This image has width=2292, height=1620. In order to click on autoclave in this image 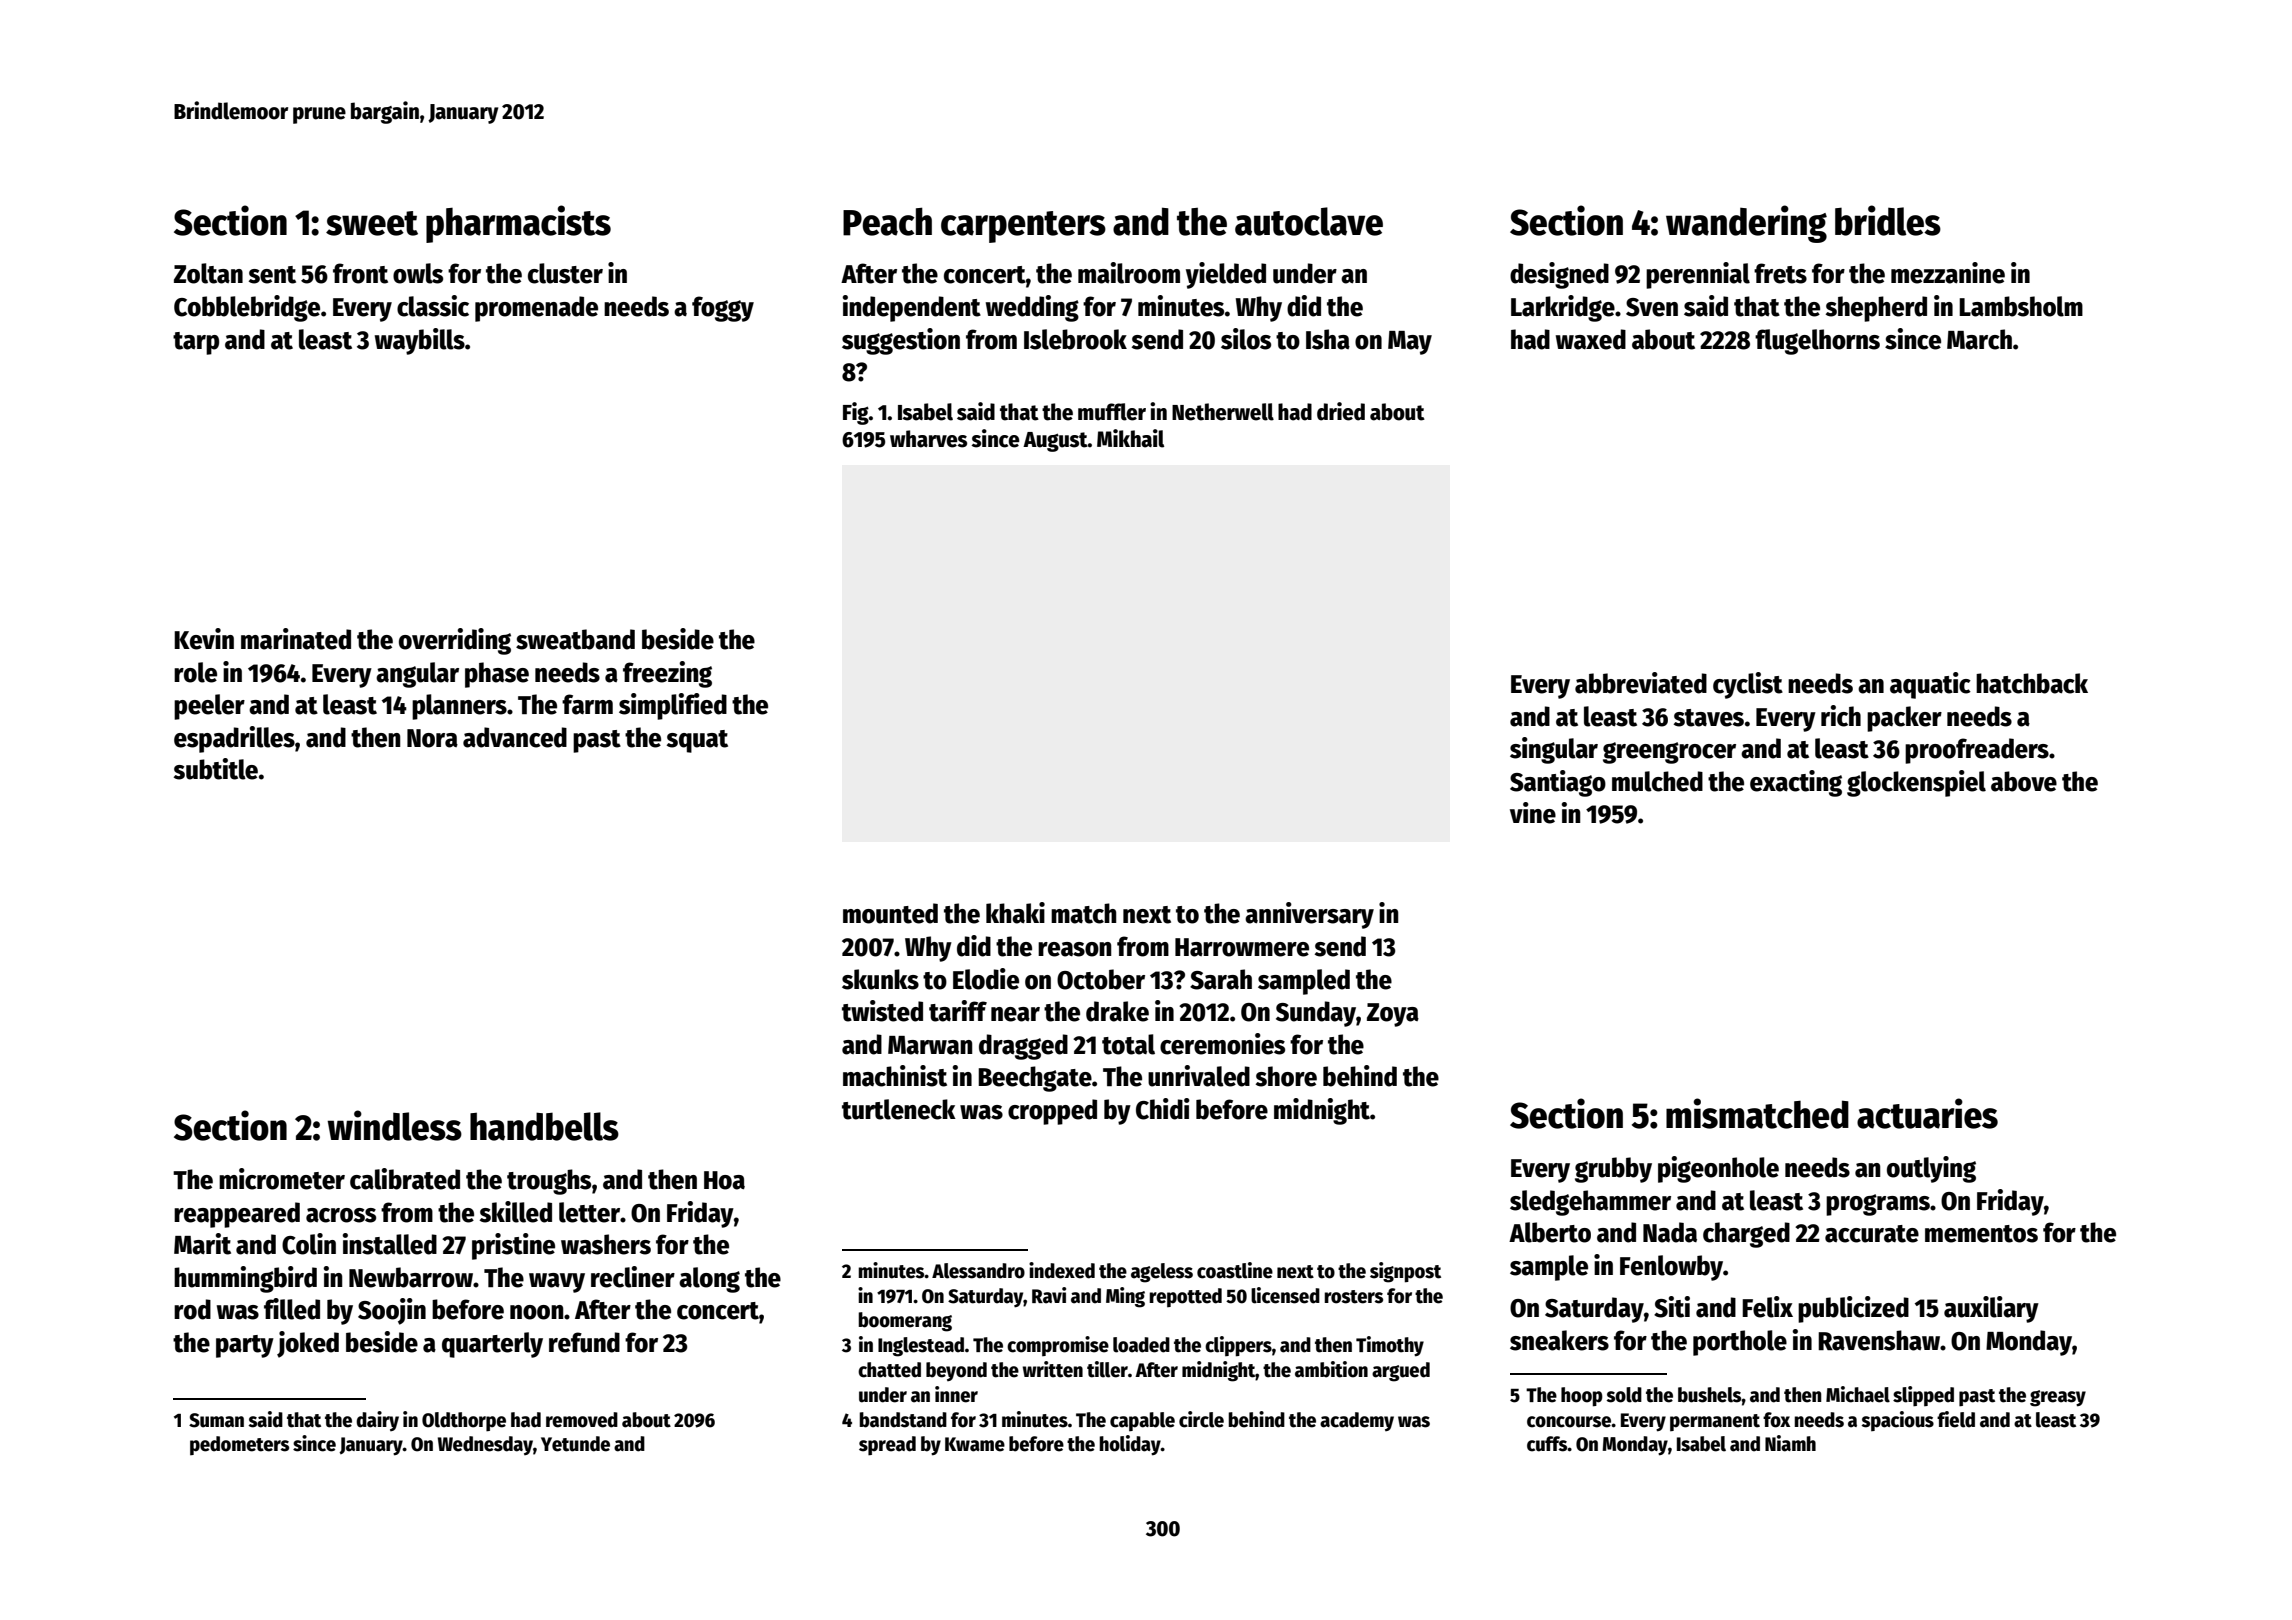, I will do `click(1309, 221)`.
